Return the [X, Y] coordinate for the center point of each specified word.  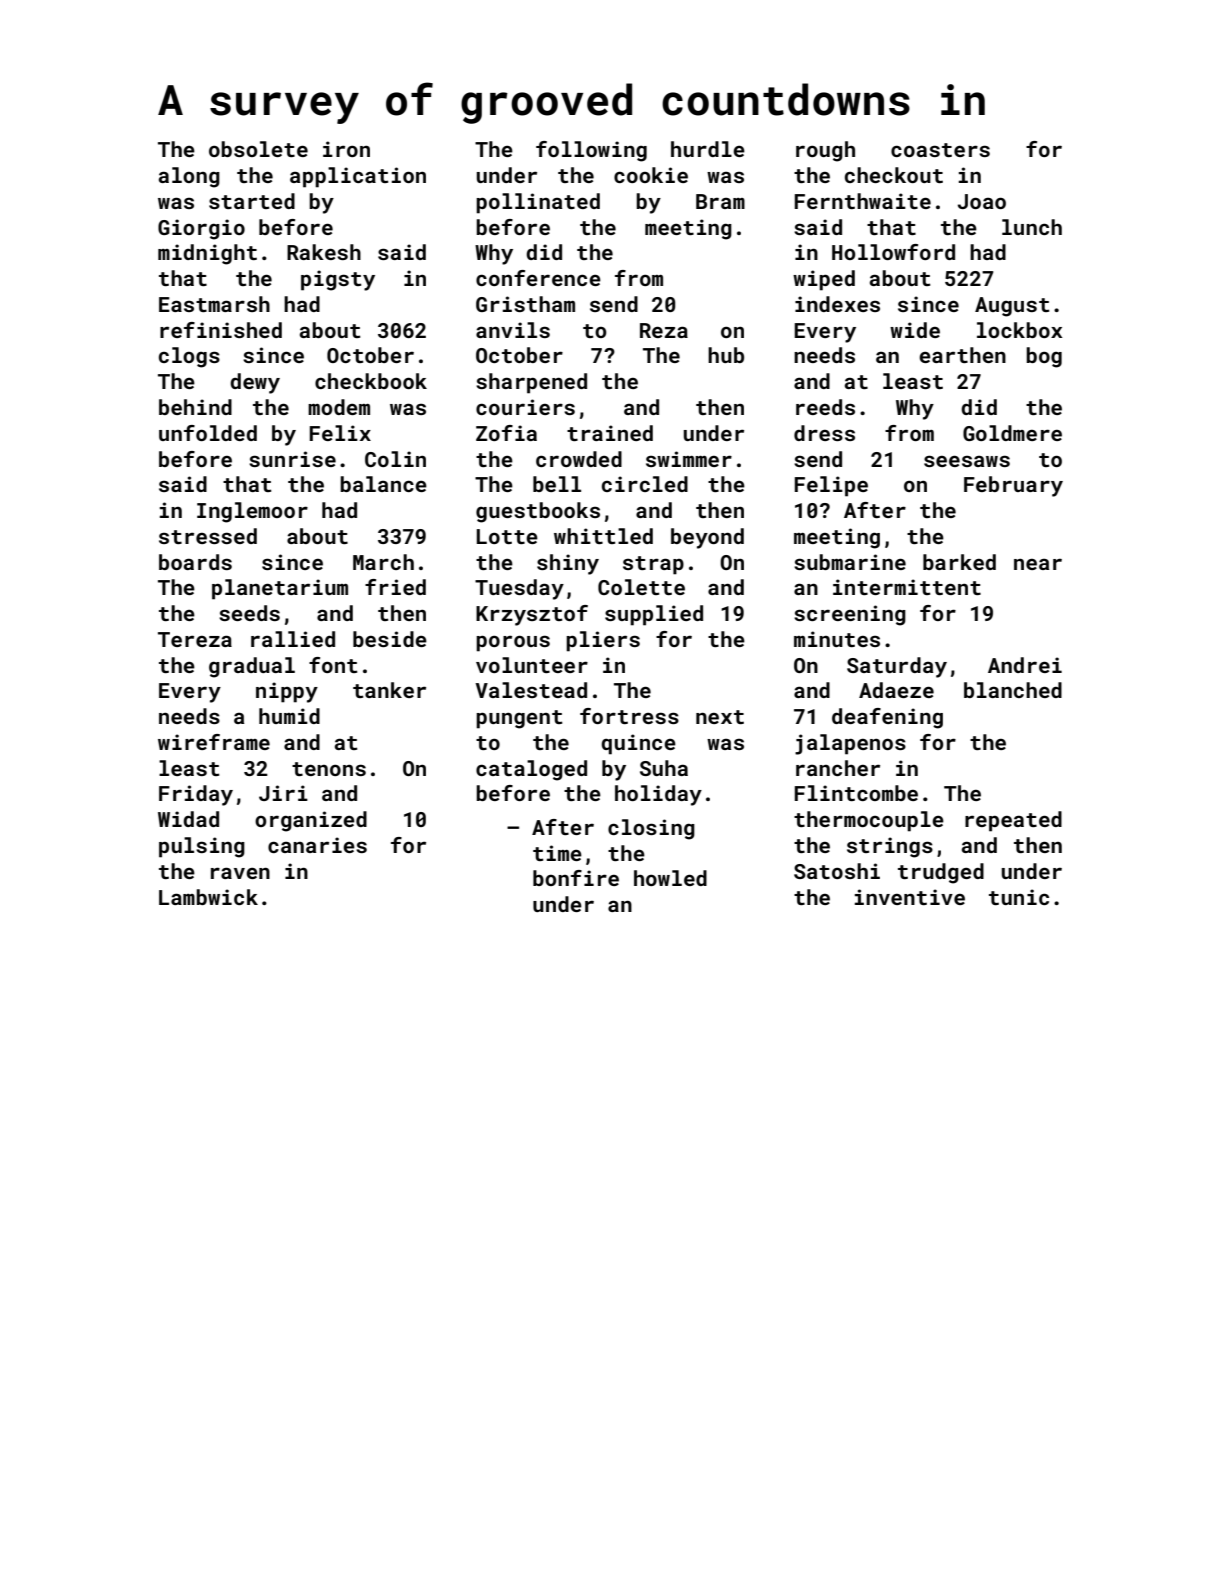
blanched [1013, 690]
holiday [658, 795]
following [591, 151]
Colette [641, 587]
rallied [293, 639]
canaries [317, 845]
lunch [1032, 227]
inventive [910, 897]
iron [346, 149]
